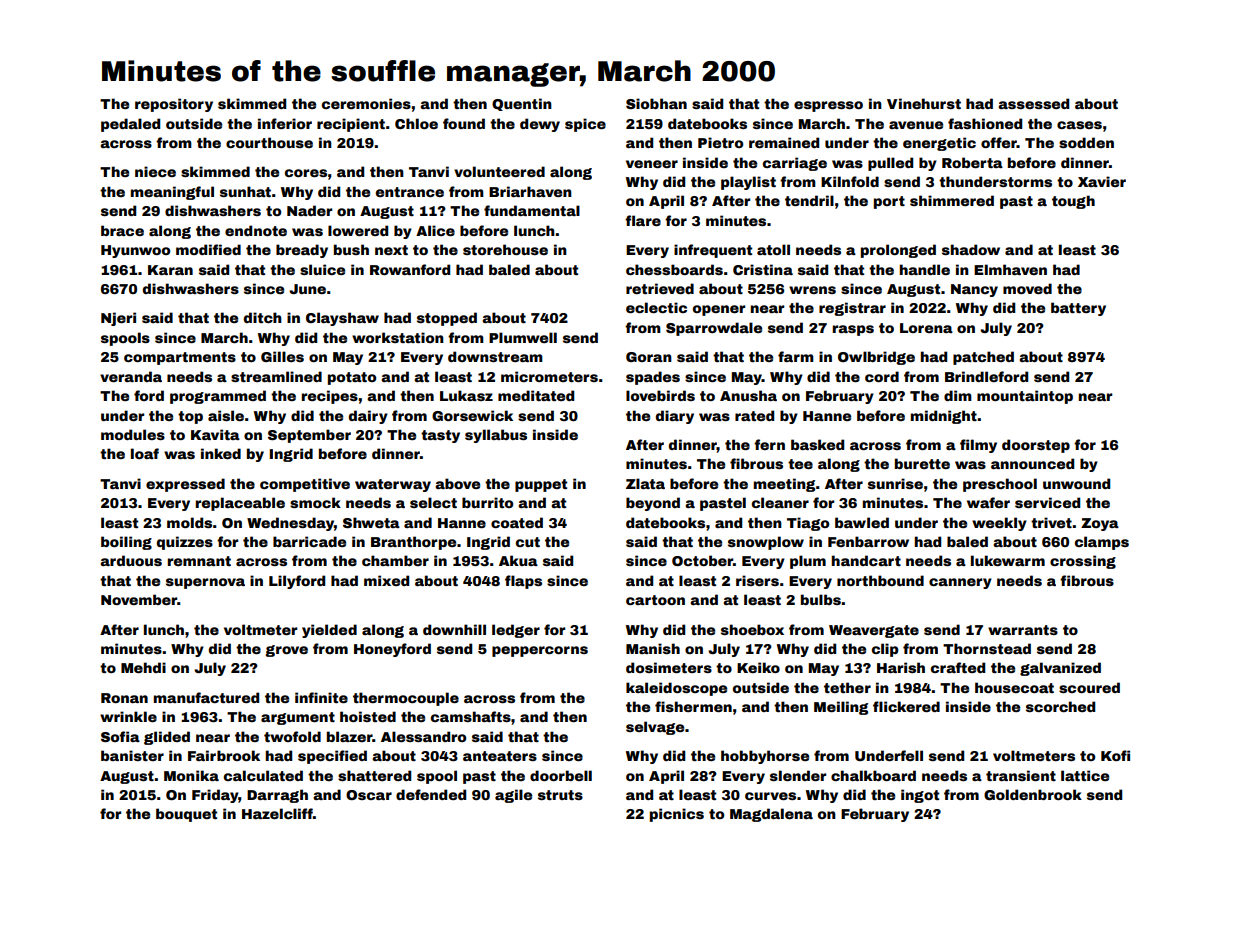 This screenshot has width=1233, height=952. What do you see at coordinates (906, 706) in the screenshot?
I see `flickered` at bounding box center [906, 706].
